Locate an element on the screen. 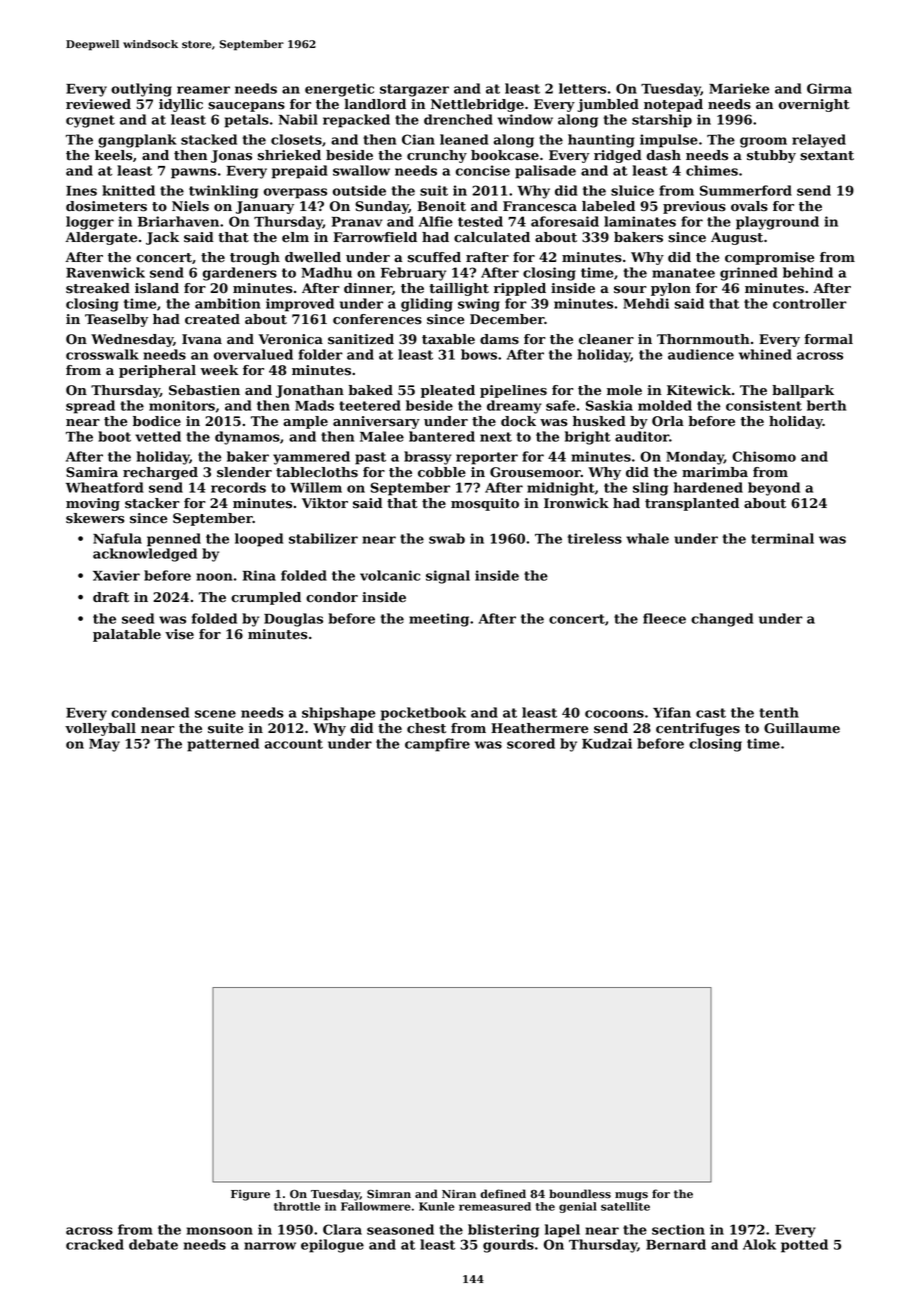 This screenshot has width=924, height=1308. Figure is located at coordinates (250, 1195).
